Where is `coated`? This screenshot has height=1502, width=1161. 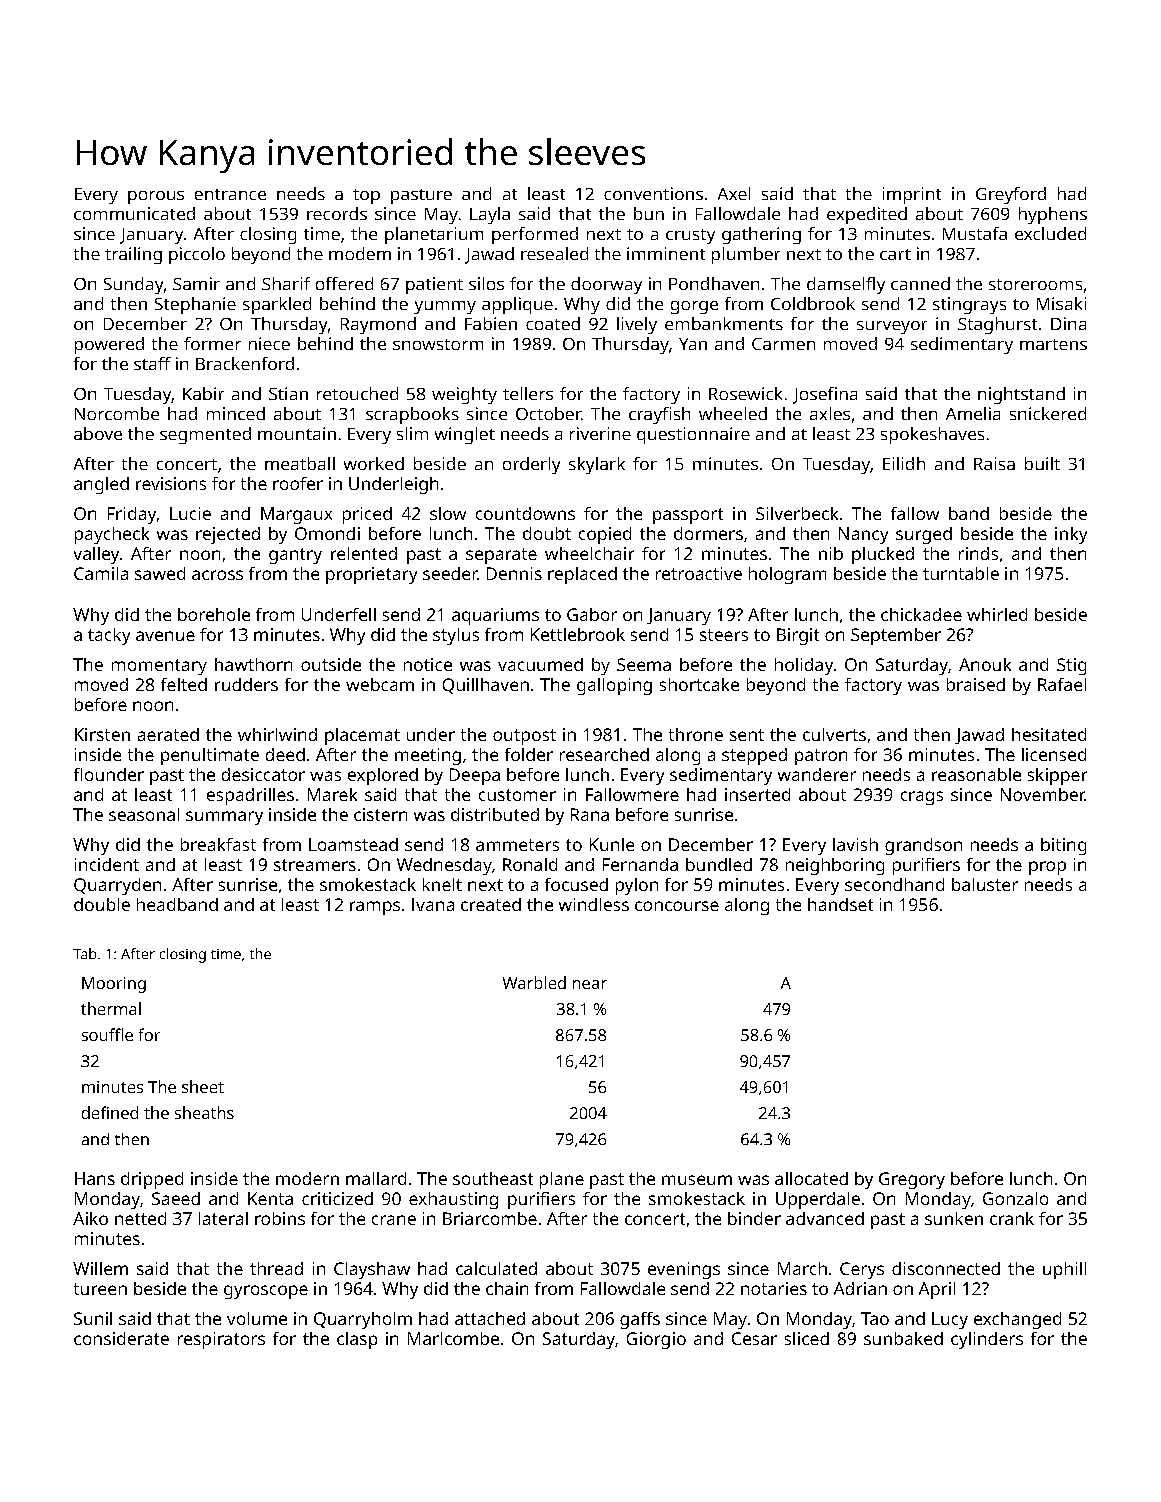
coated is located at coordinates (553, 323).
